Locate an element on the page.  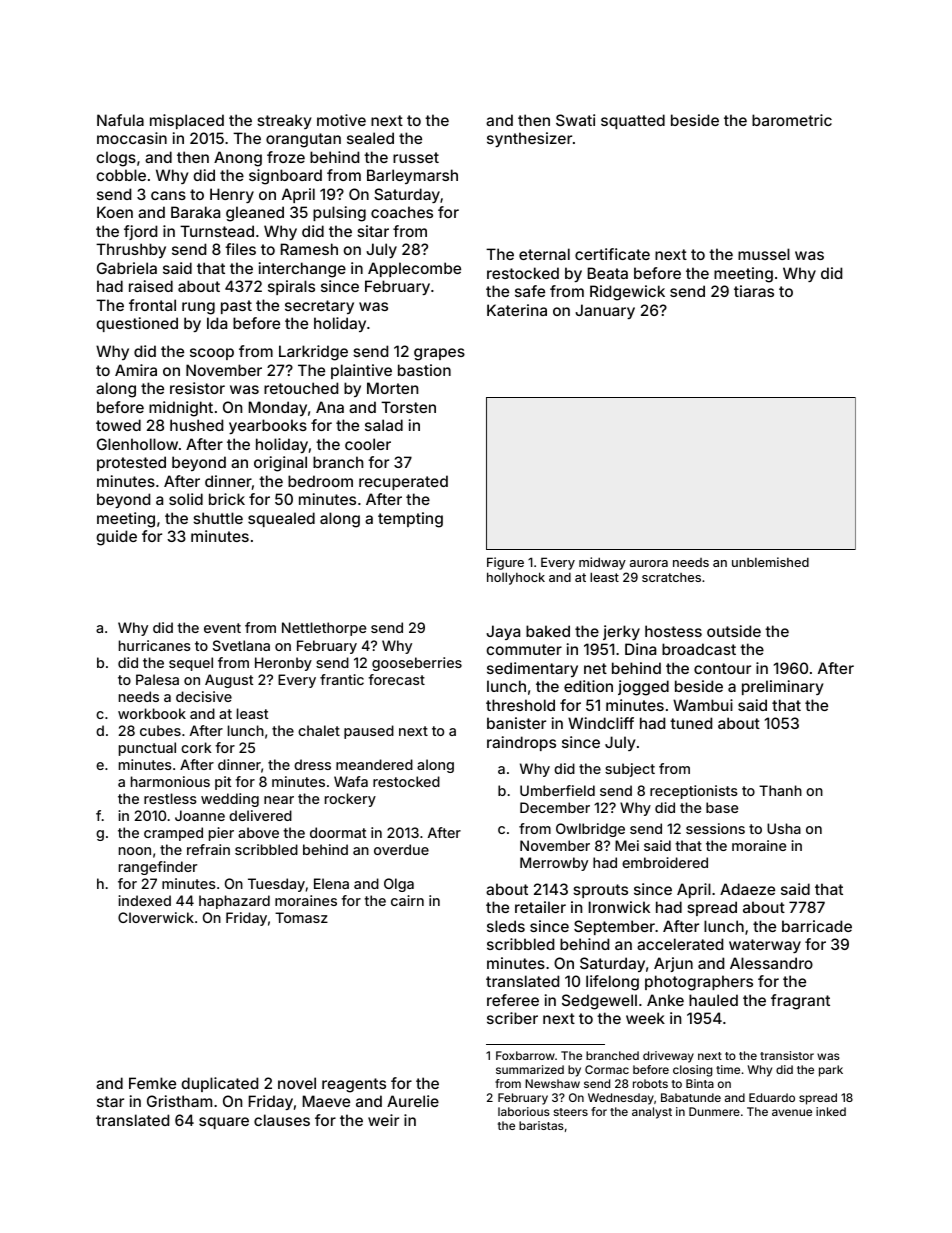
synthesizer is located at coordinates (529, 139).
